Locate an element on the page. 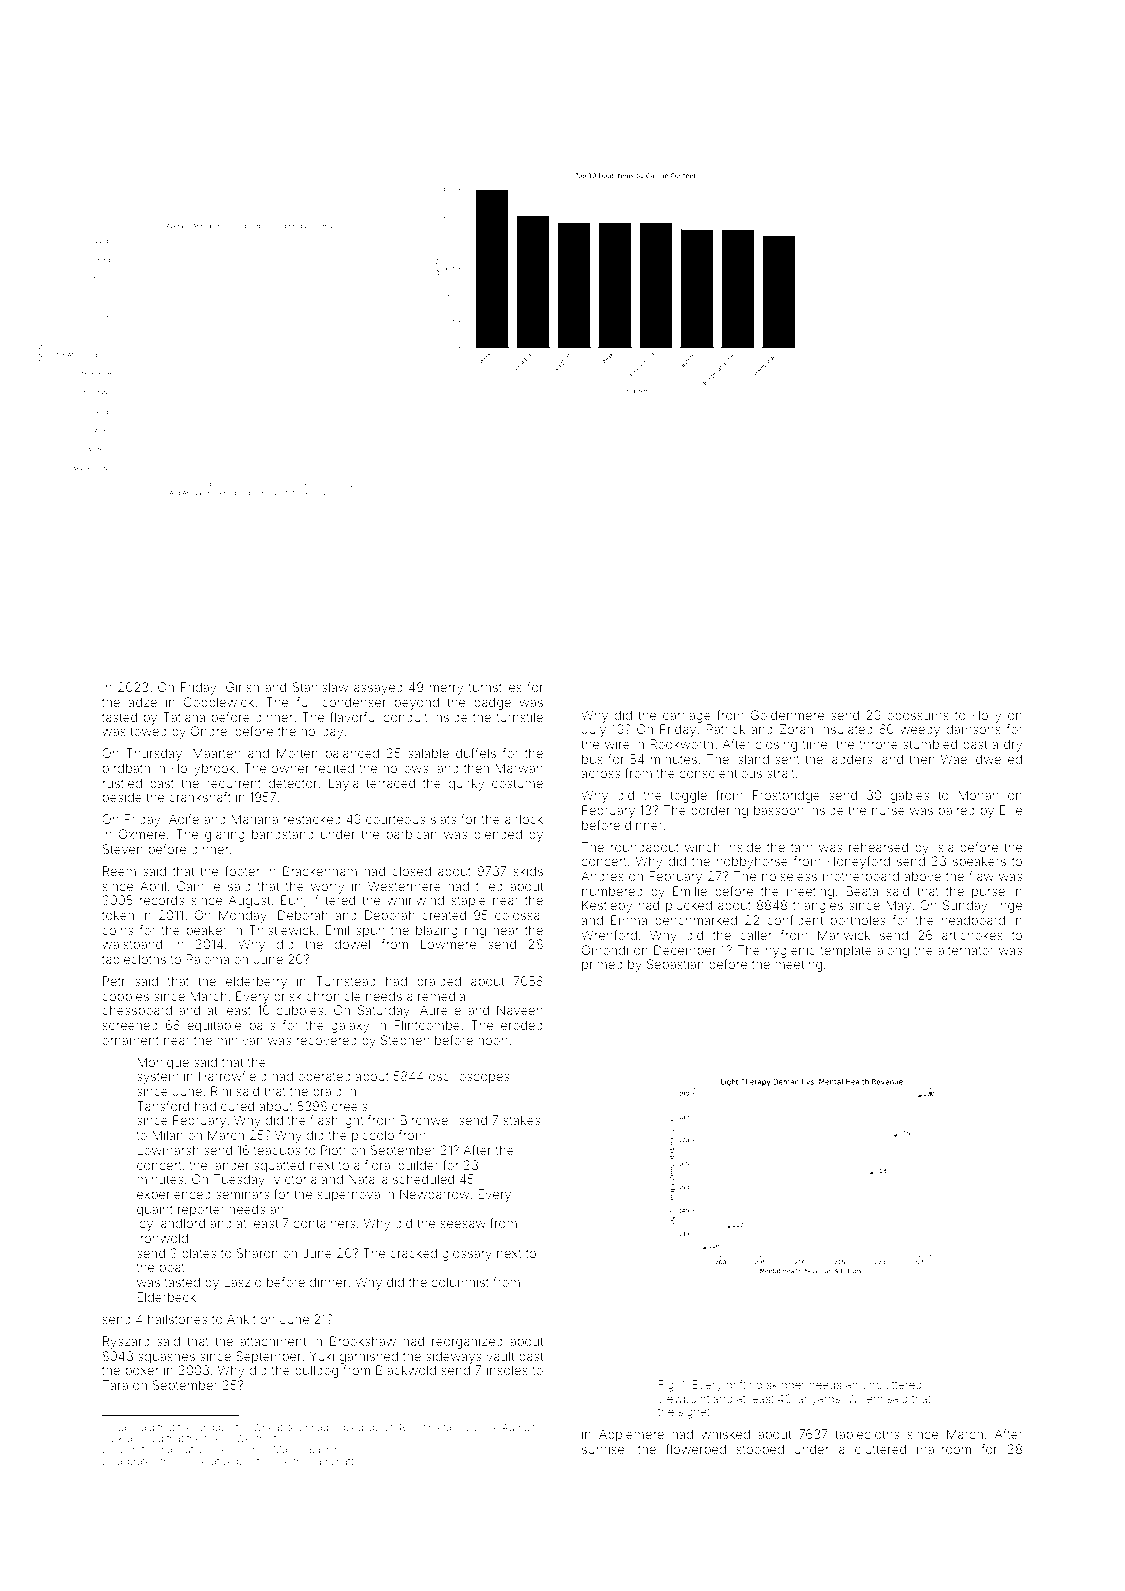  opossums is located at coordinates (918, 717).
